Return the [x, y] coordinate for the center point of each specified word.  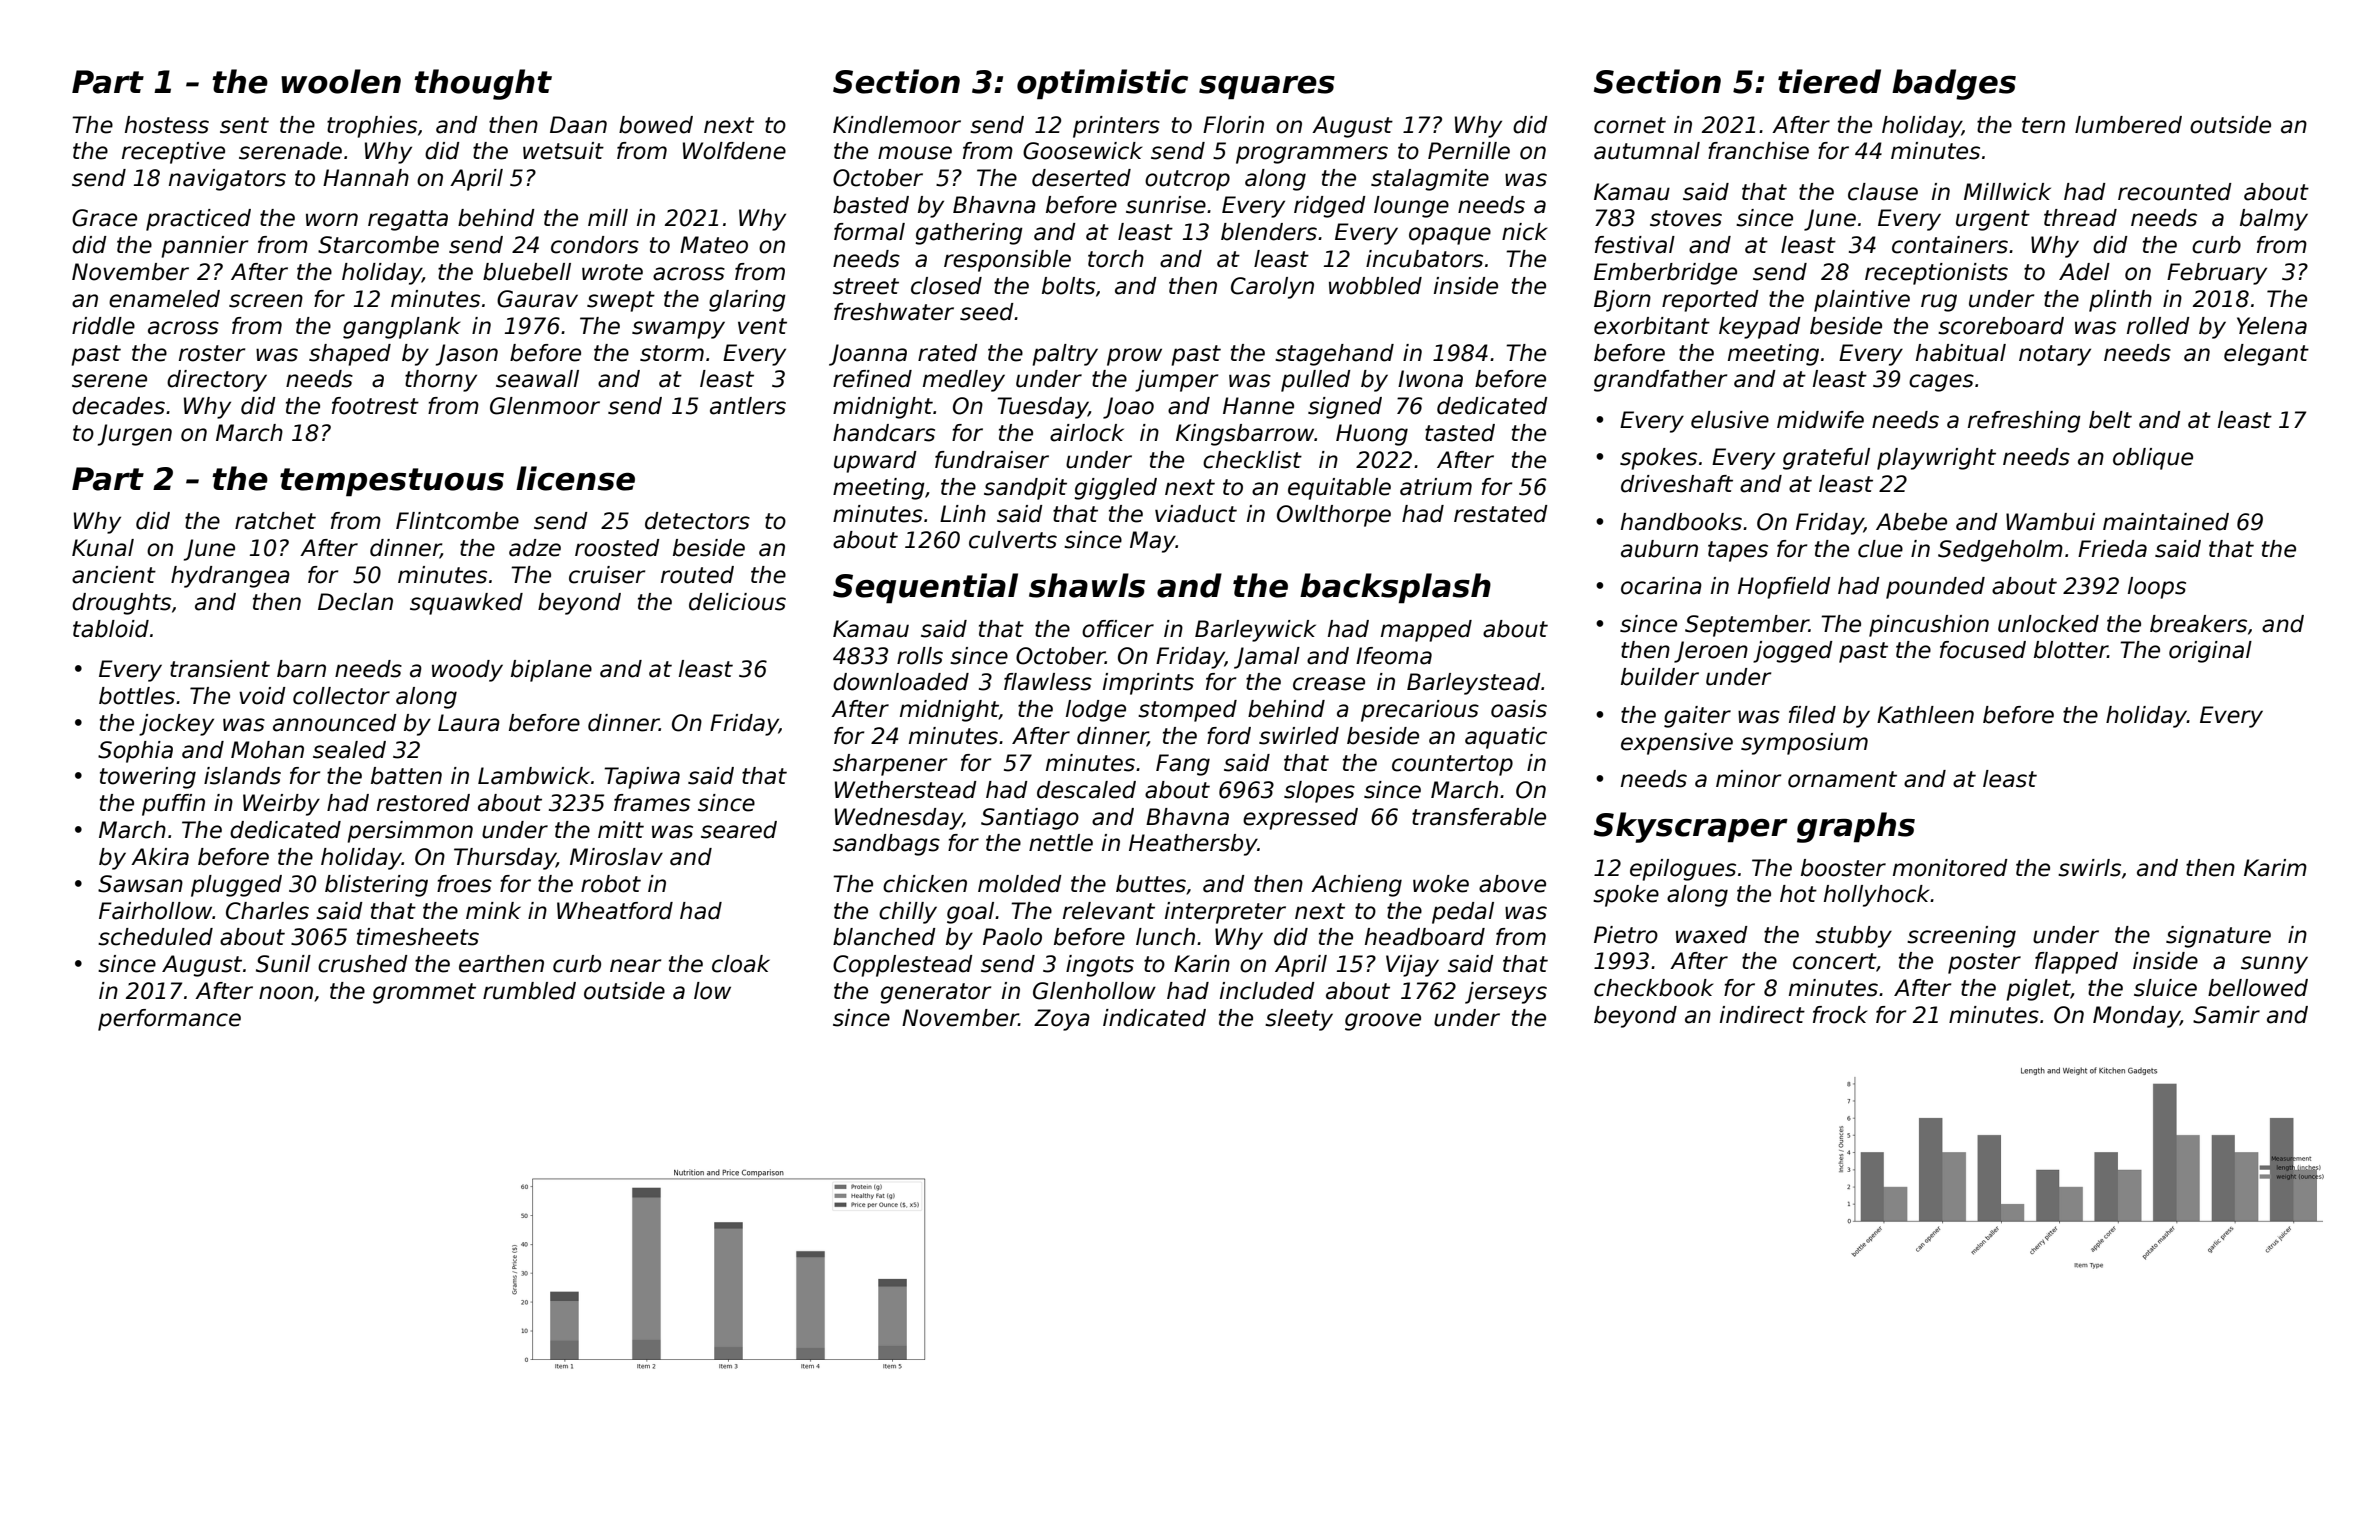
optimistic [1102, 84]
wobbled [1375, 286]
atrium [1436, 487]
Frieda [2112, 549]
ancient [114, 575]
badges [1954, 84]
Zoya [1062, 1020]
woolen [341, 81]
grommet [424, 993]
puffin [173, 805]
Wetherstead [906, 790]
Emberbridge [1665, 274]
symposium [1804, 744]
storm [672, 353]
